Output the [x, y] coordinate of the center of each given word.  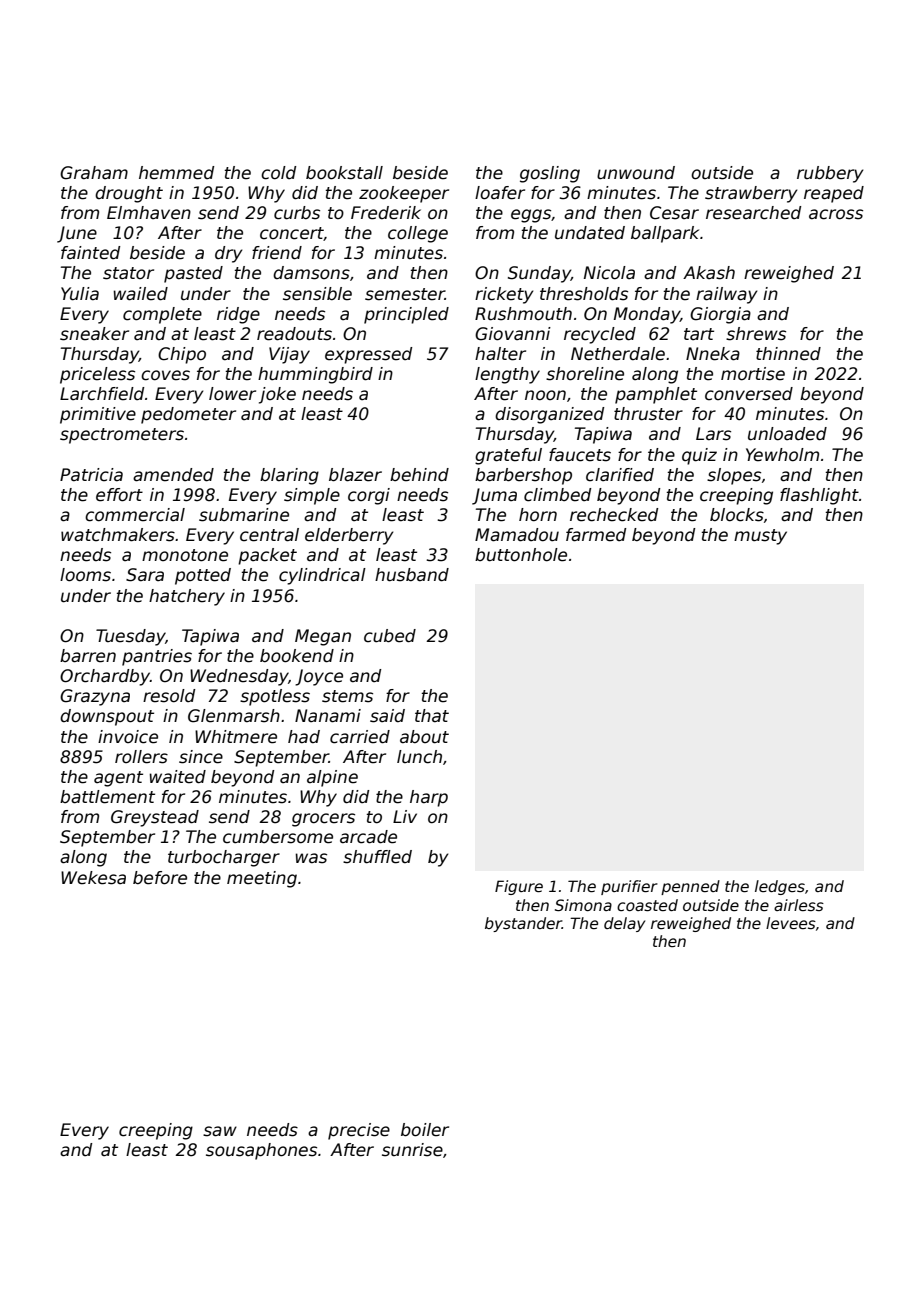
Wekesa [93, 878]
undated [590, 233]
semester [405, 294]
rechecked [614, 515]
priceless [97, 375]
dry [228, 254]
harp [429, 798]
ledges [780, 887]
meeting [262, 879]
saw [220, 1131]
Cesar [674, 213]
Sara [145, 575]
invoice [128, 737]
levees [791, 923]
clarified [620, 475]
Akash [709, 273]
